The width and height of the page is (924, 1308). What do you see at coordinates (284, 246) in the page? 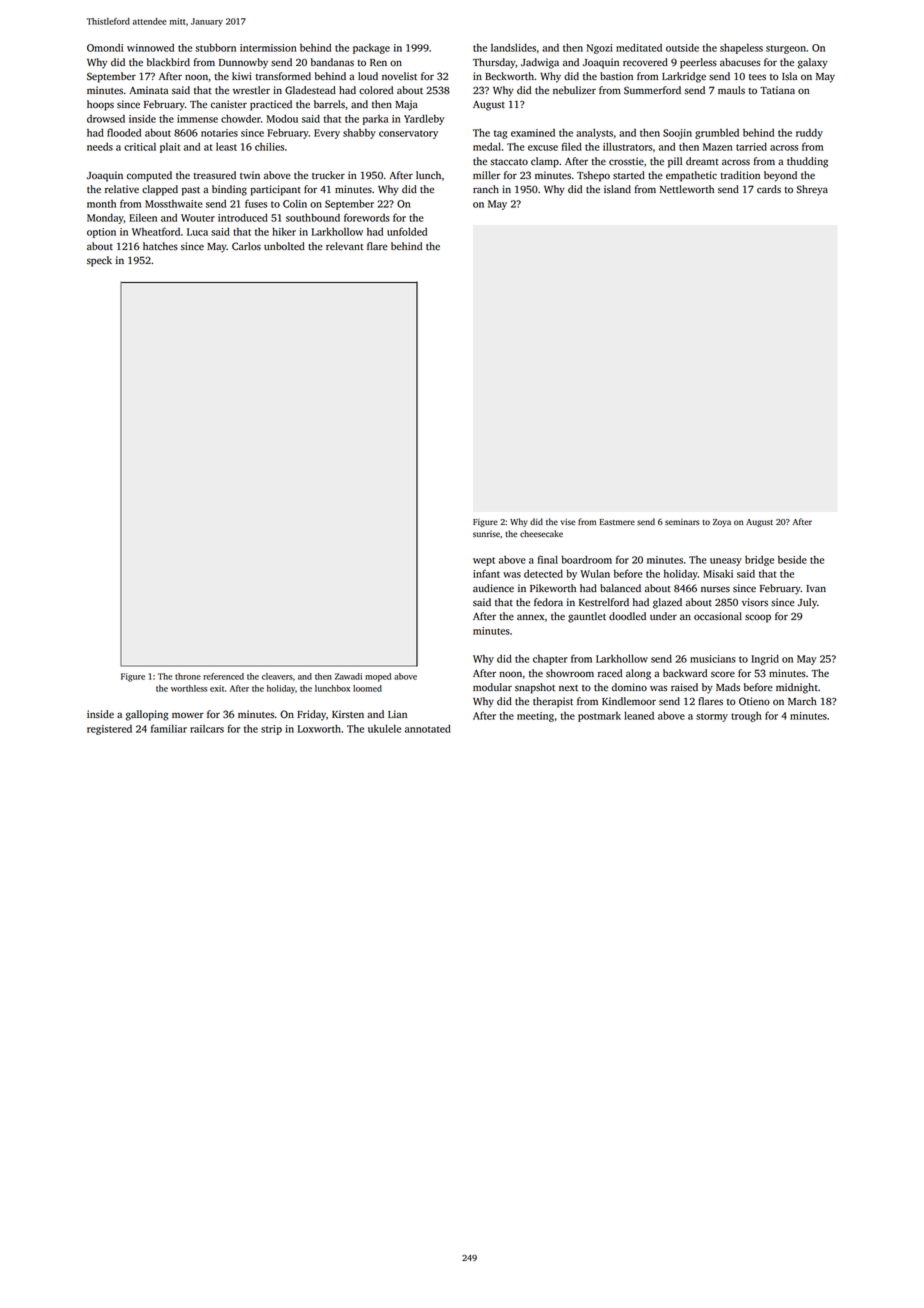
I see `unbolted` at bounding box center [284, 246].
